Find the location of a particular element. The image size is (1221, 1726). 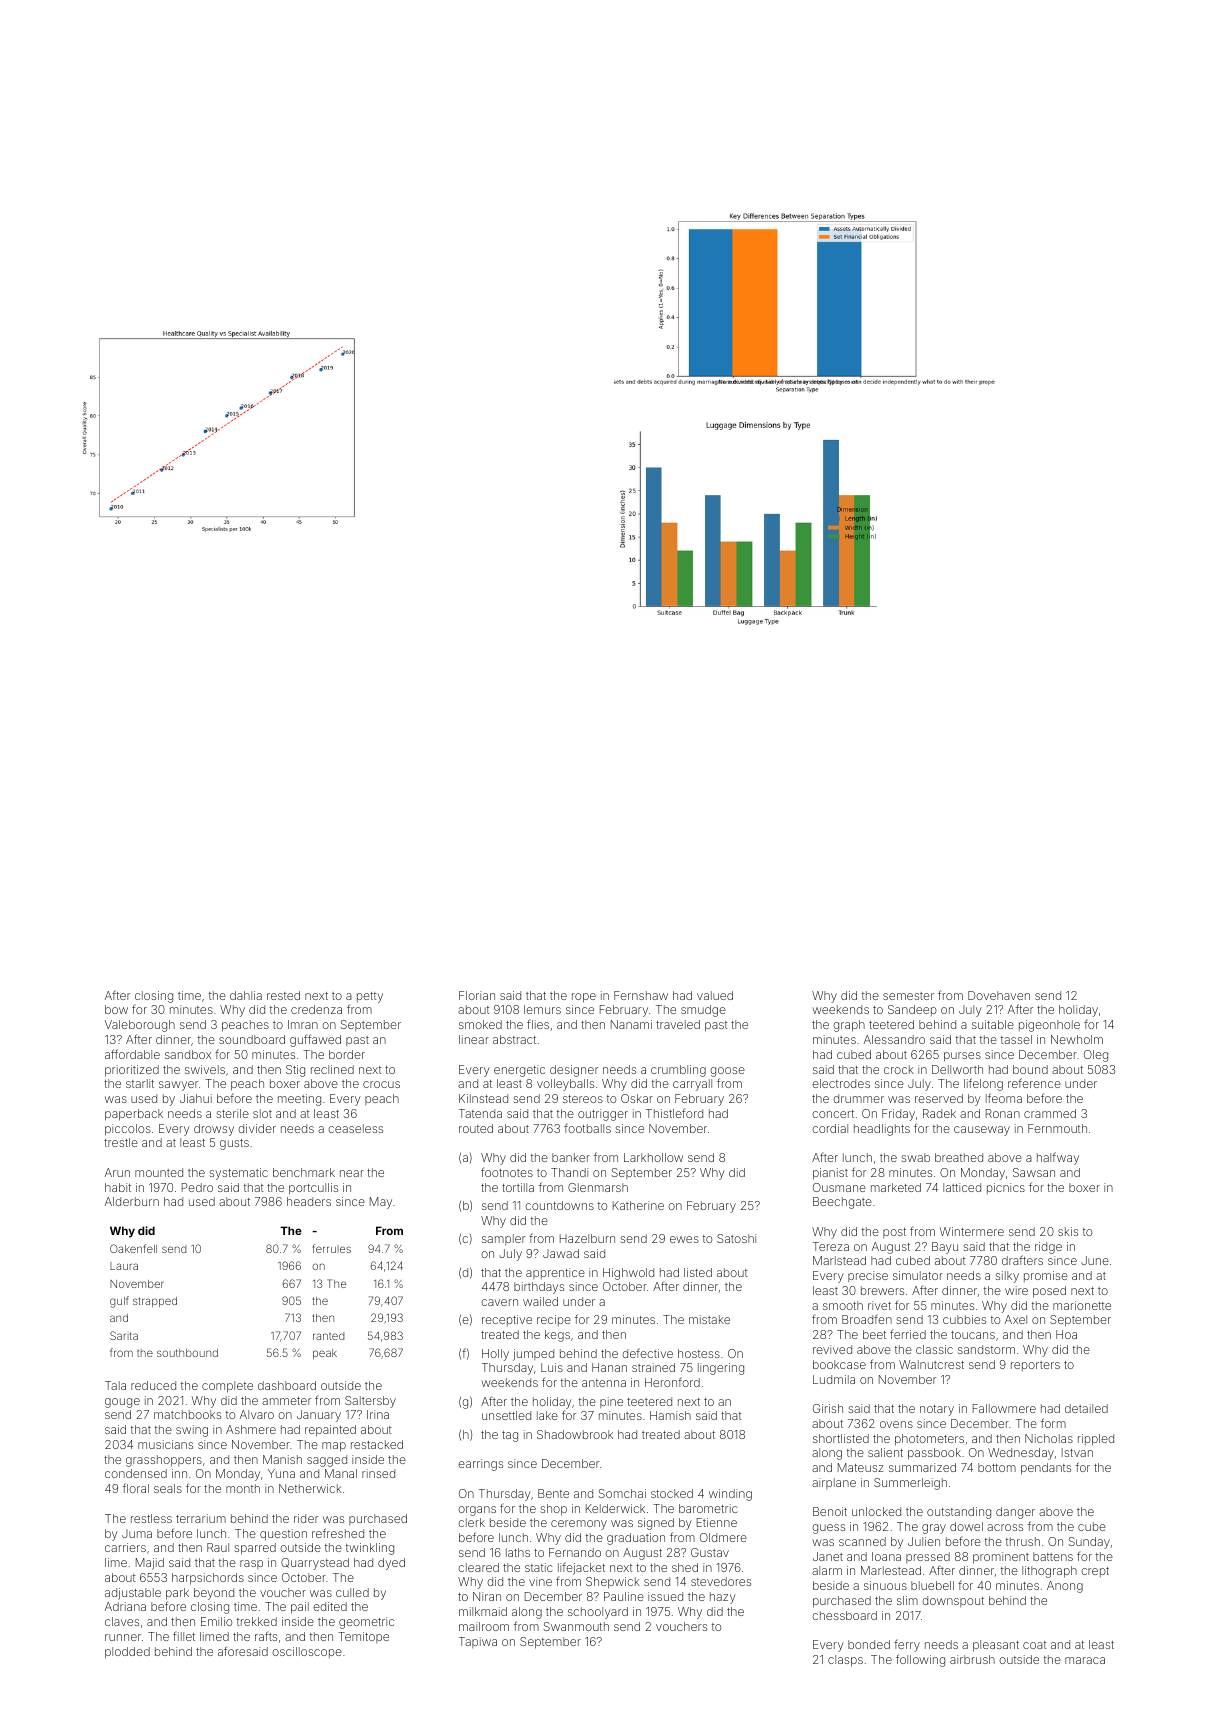

clasps is located at coordinates (845, 1661).
